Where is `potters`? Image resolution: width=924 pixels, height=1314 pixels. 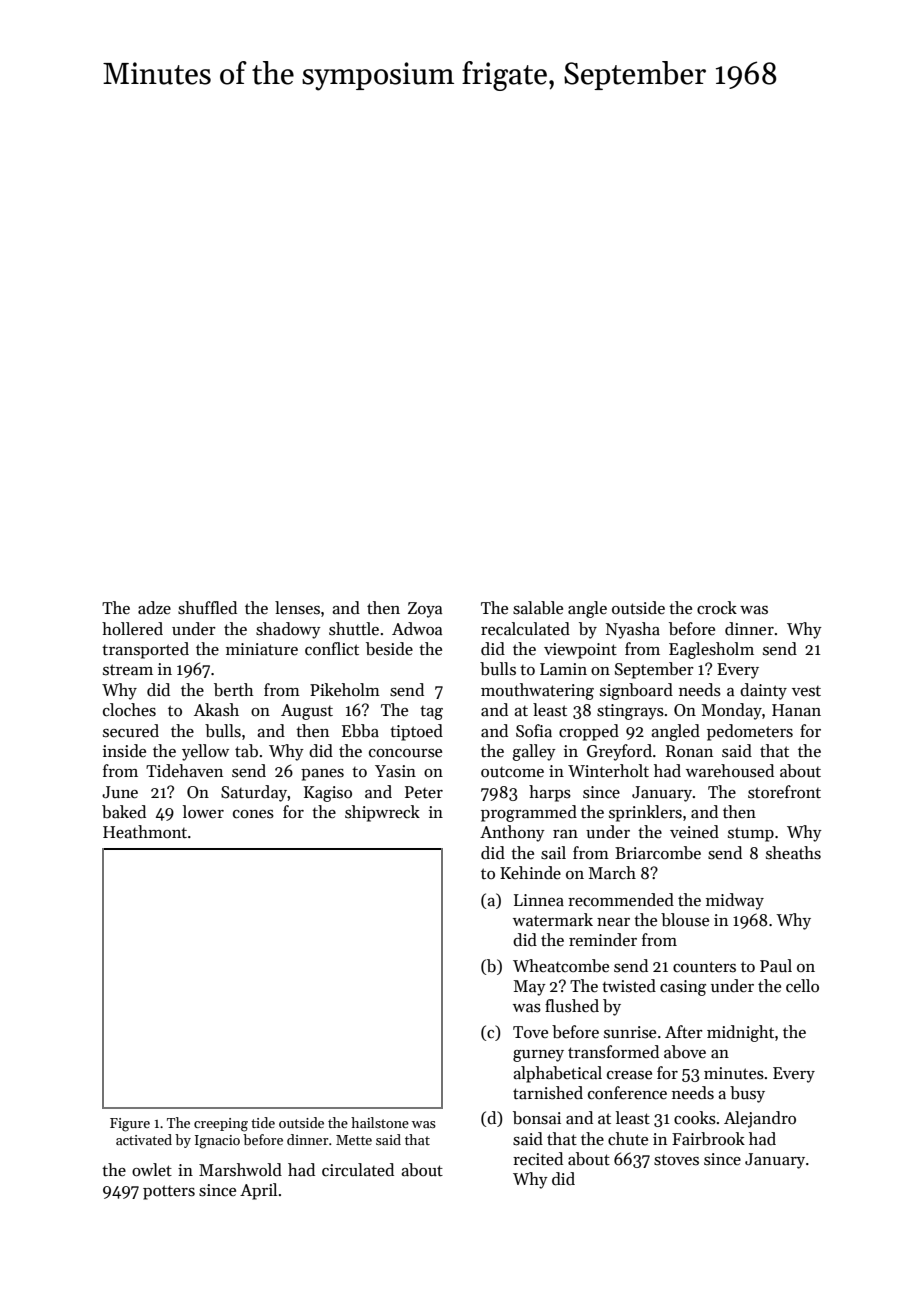
potters is located at coordinates (169, 1192).
